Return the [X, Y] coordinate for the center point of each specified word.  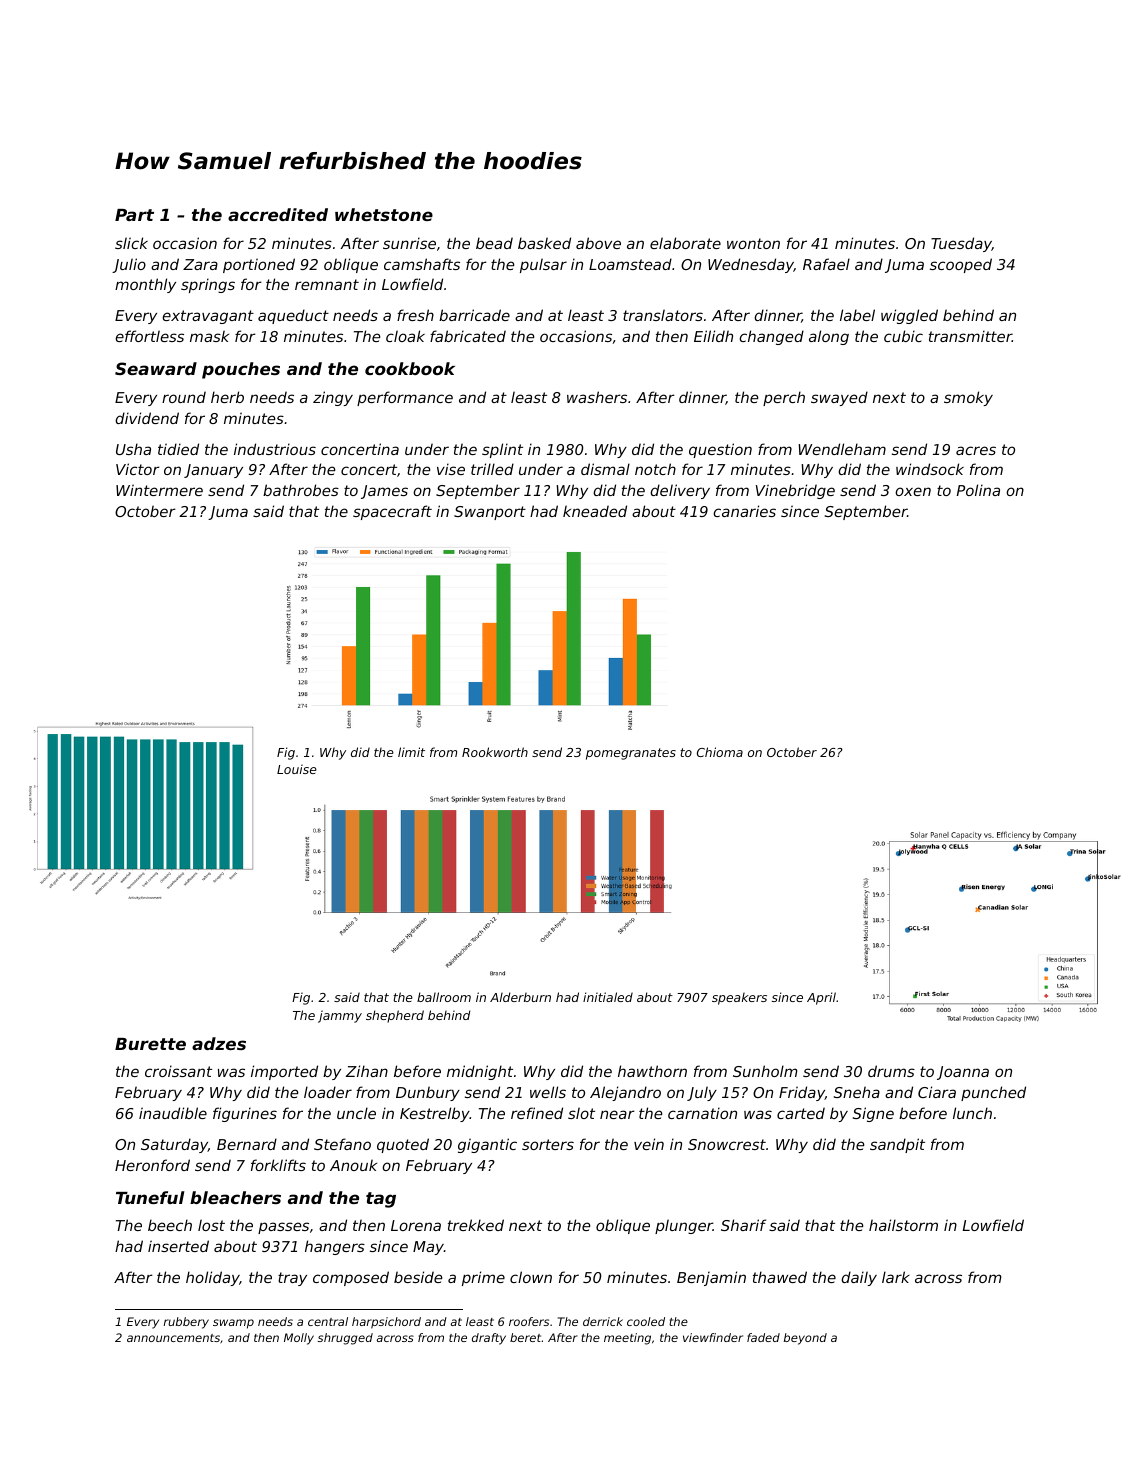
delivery [680, 491]
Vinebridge [795, 491]
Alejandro [625, 1093]
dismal [605, 469]
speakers [739, 998]
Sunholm [765, 1071]
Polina [978, 490]
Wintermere [159, 490]
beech [170, 1225]
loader [328, 1092]
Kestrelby [435, 1114]
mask [209, 336]
